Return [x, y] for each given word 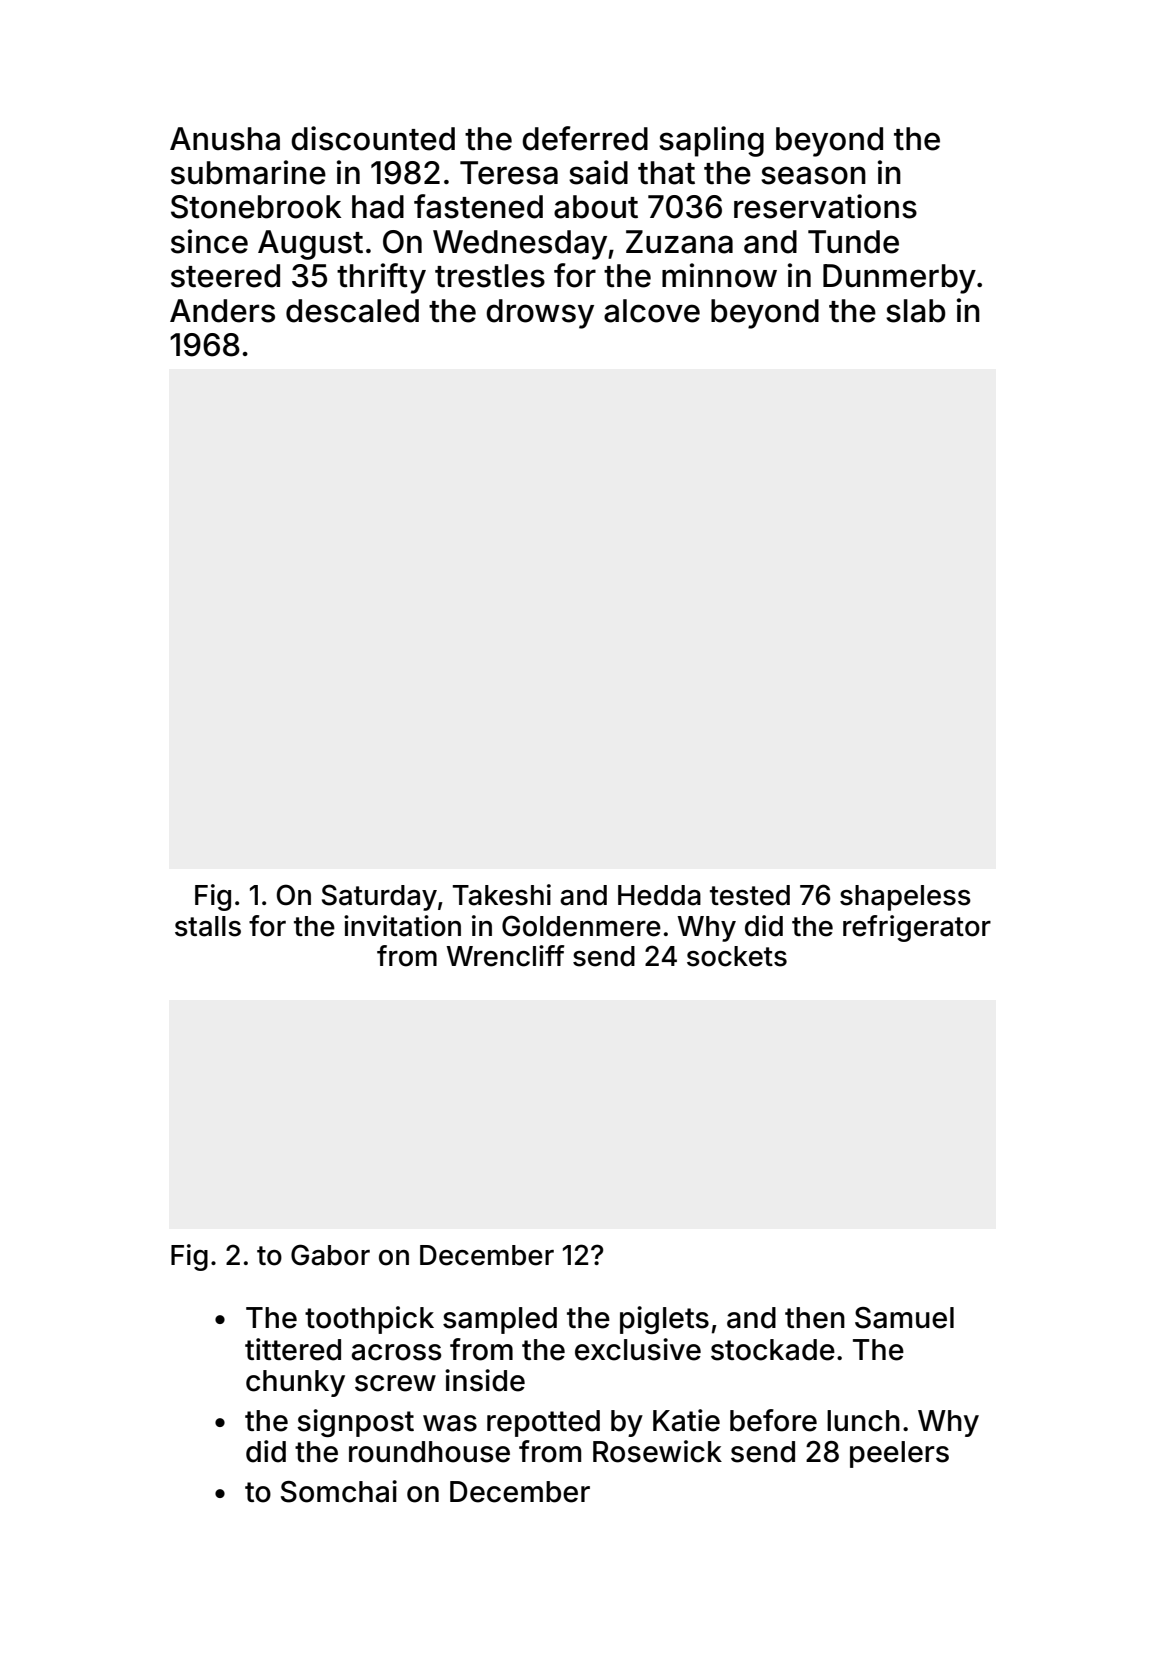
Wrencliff [505, 956]
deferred [585, 138]
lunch [863, 1421]
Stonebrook [256, 207]
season [813, 175]
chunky [295, 1383]
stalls [208, 926]
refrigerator [917, 928]
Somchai [339, 1491]
